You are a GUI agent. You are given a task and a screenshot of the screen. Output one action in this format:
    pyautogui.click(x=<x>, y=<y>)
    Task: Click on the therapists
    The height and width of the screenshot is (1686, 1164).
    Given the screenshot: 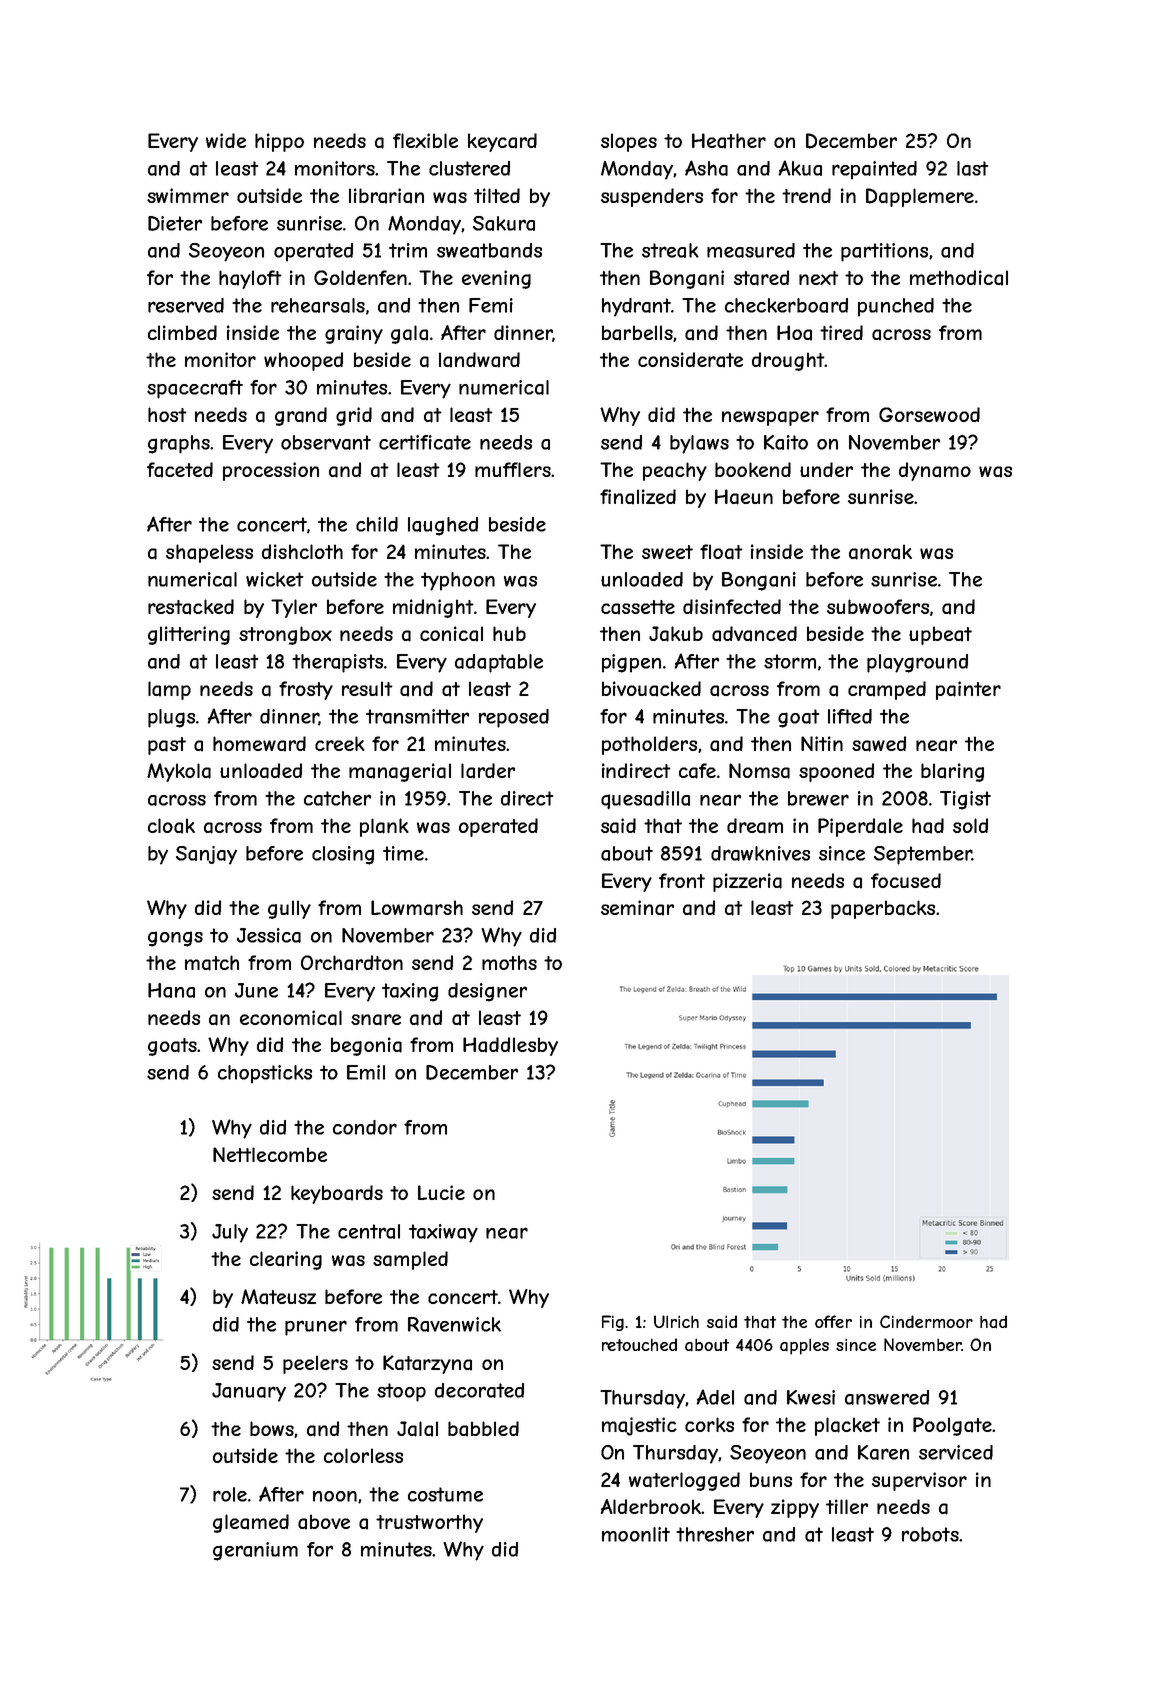 What is the action you would take?
    pyautogui.click(x=337, y=663)
